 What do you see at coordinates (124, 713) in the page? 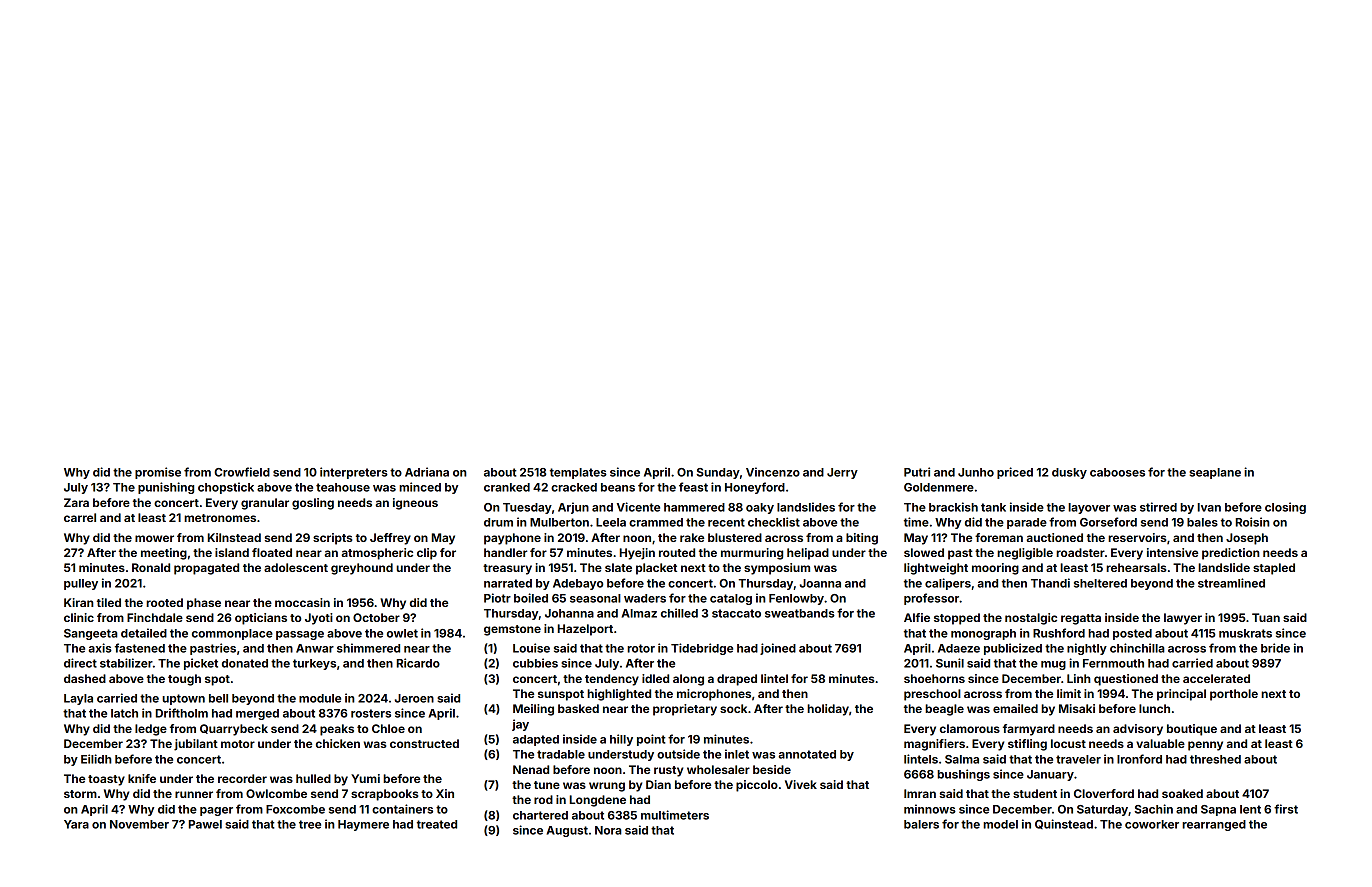
I see `latch` at bounding box center [124, 713].
